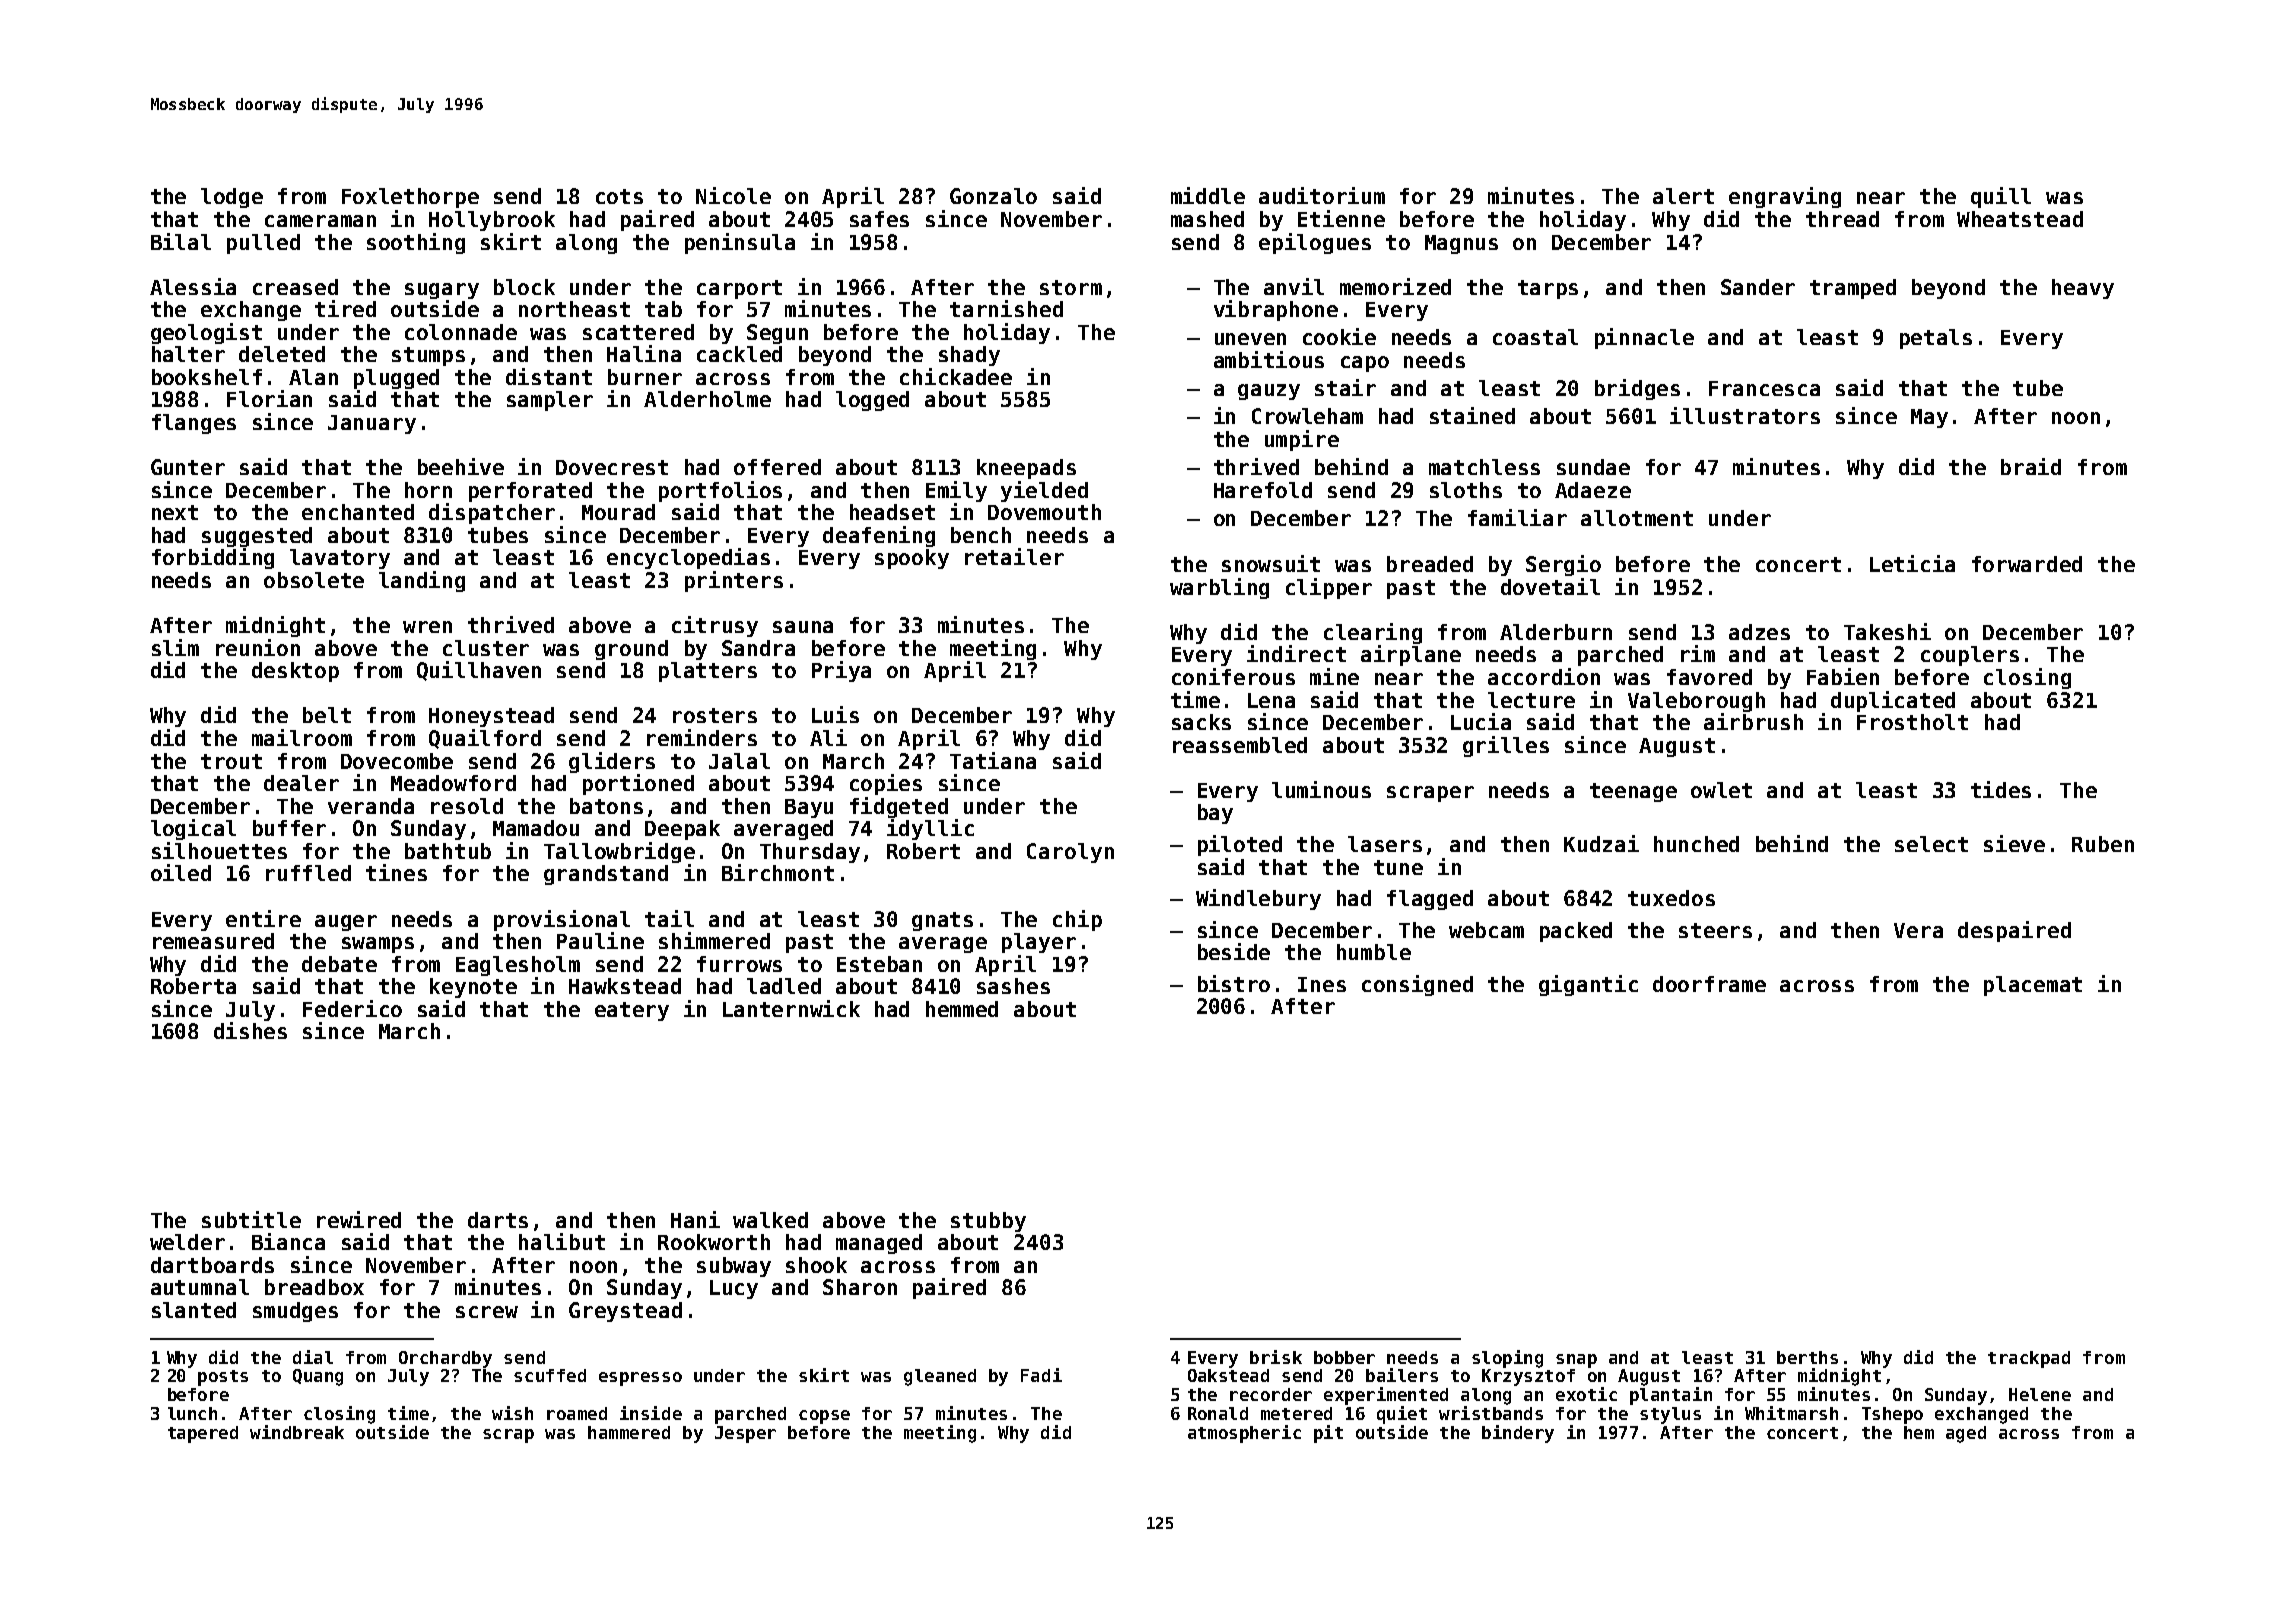  I want to click on scattered, so click(638, 332).
